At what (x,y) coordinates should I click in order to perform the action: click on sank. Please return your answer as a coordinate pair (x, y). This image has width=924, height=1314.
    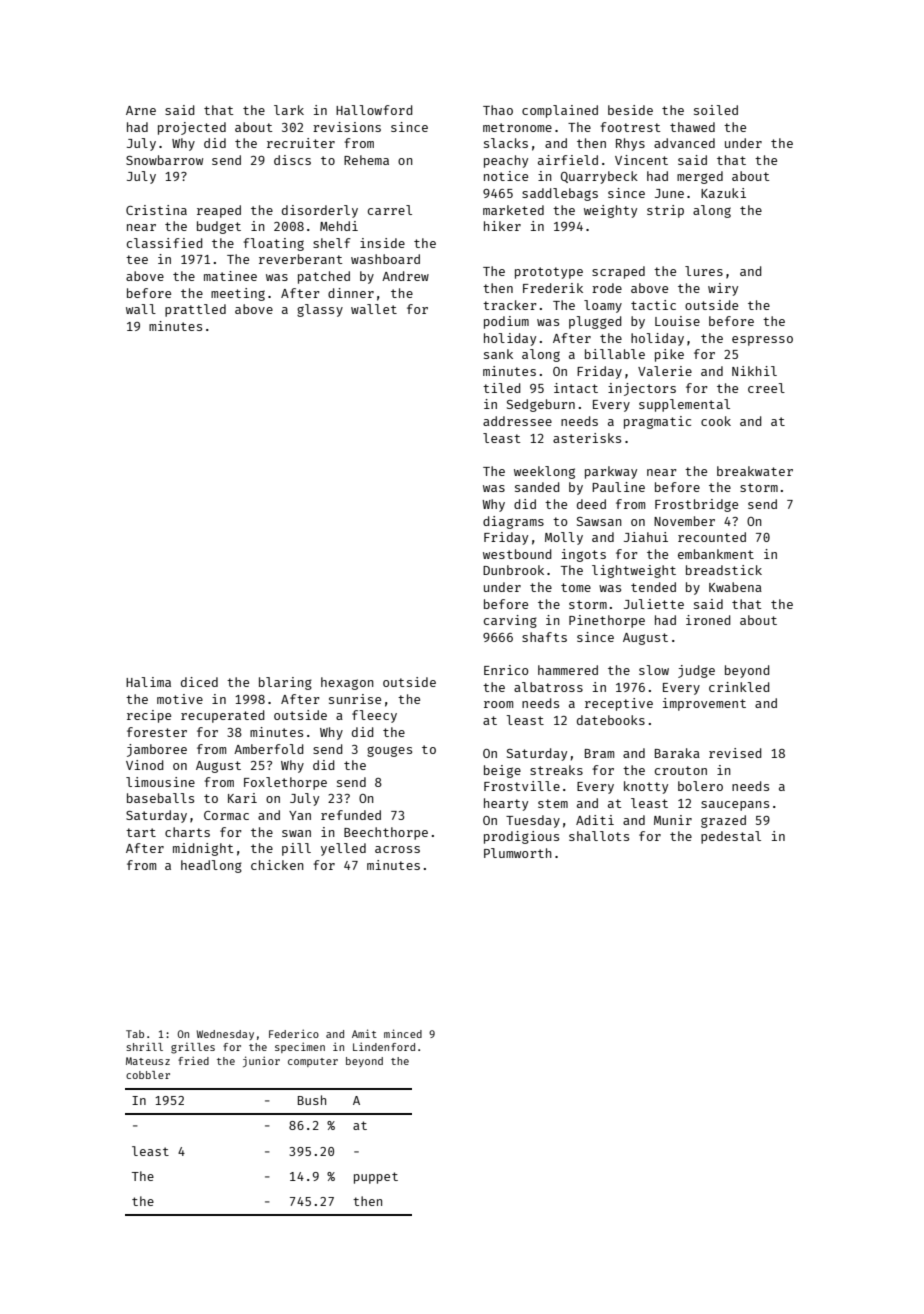
    Looking at the image, I should click on (498, 354).
